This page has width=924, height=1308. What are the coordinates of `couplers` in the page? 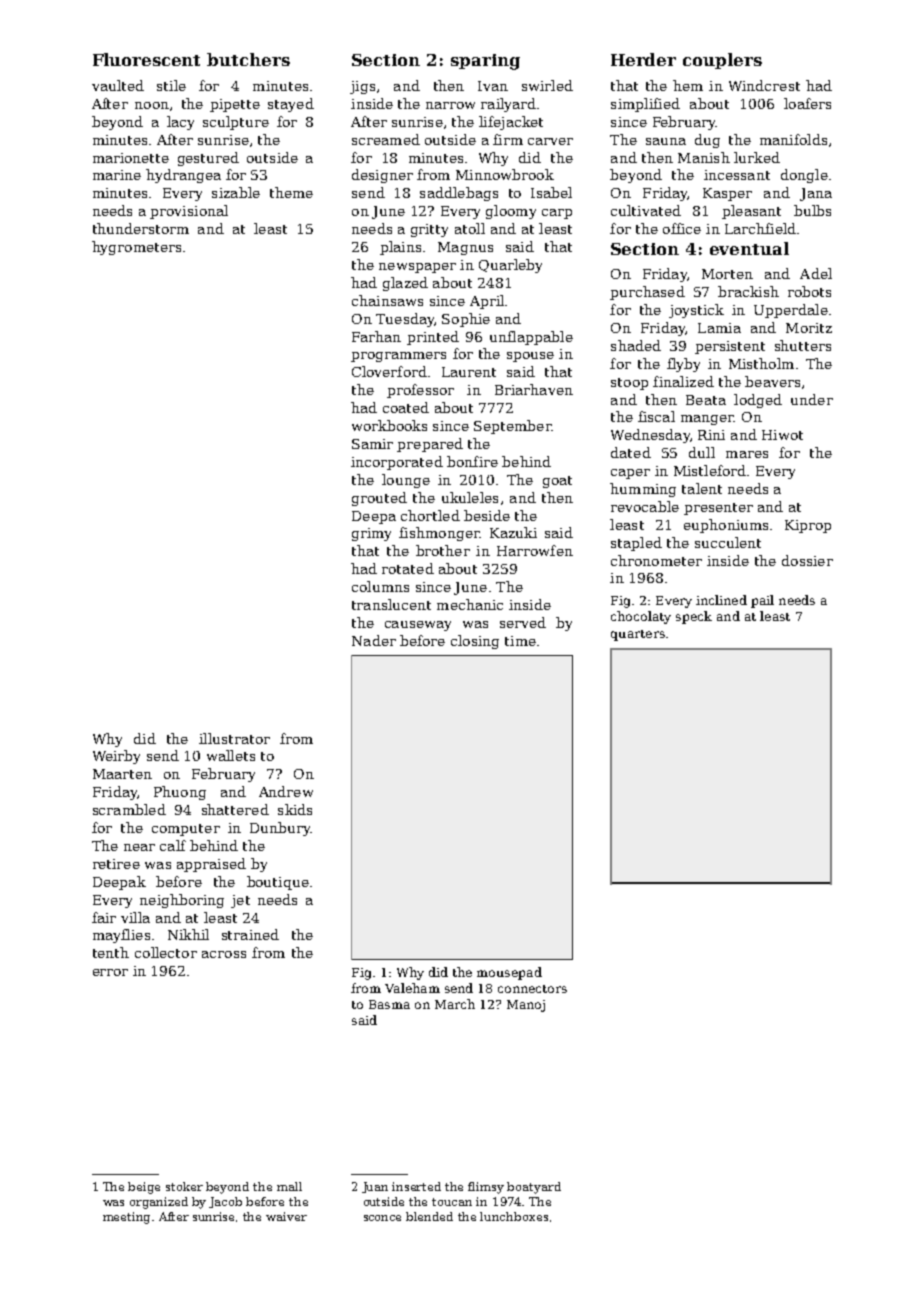 It's located at (722, 61).
